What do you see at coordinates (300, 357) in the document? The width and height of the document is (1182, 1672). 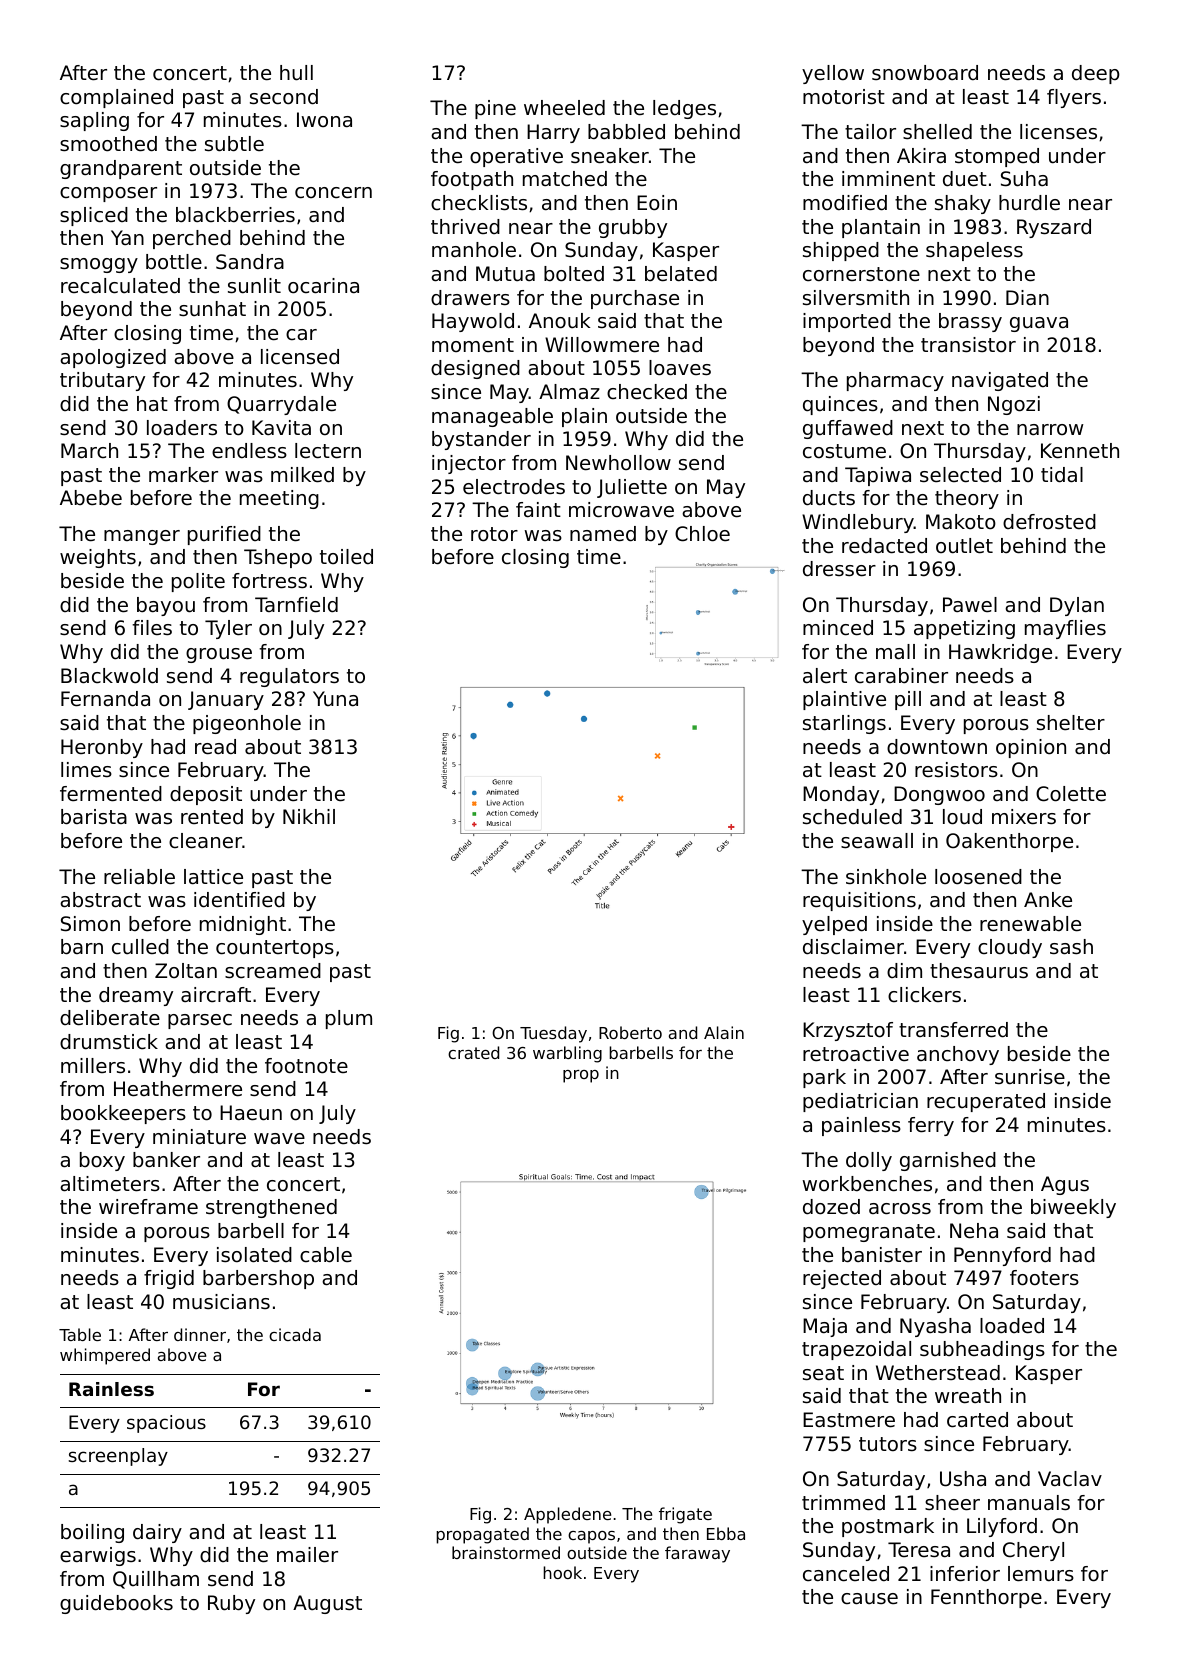 I see `licensed` at bounding box center [300, 357].
